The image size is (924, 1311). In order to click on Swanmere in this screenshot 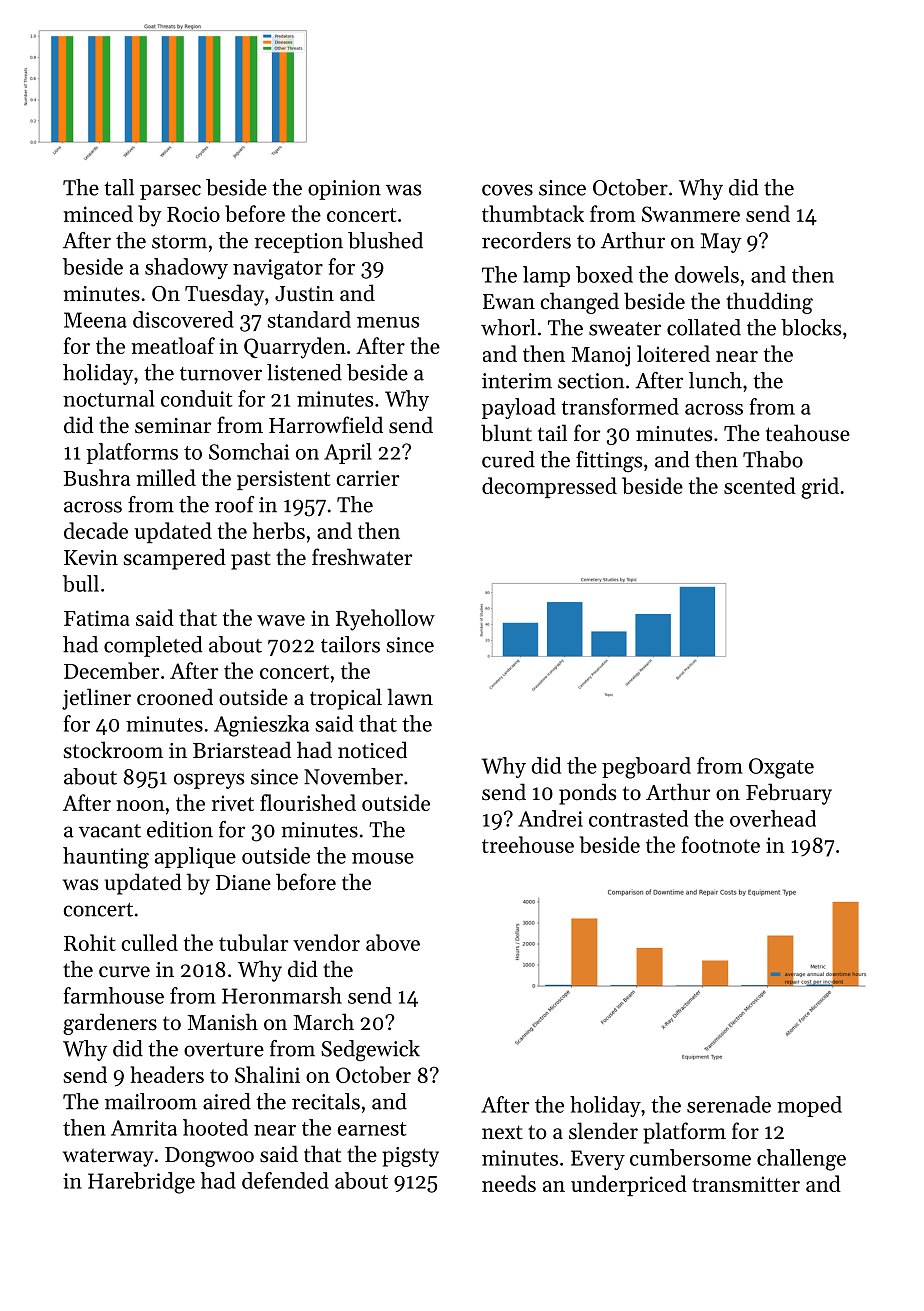, I will do `click(691, 214)`.
